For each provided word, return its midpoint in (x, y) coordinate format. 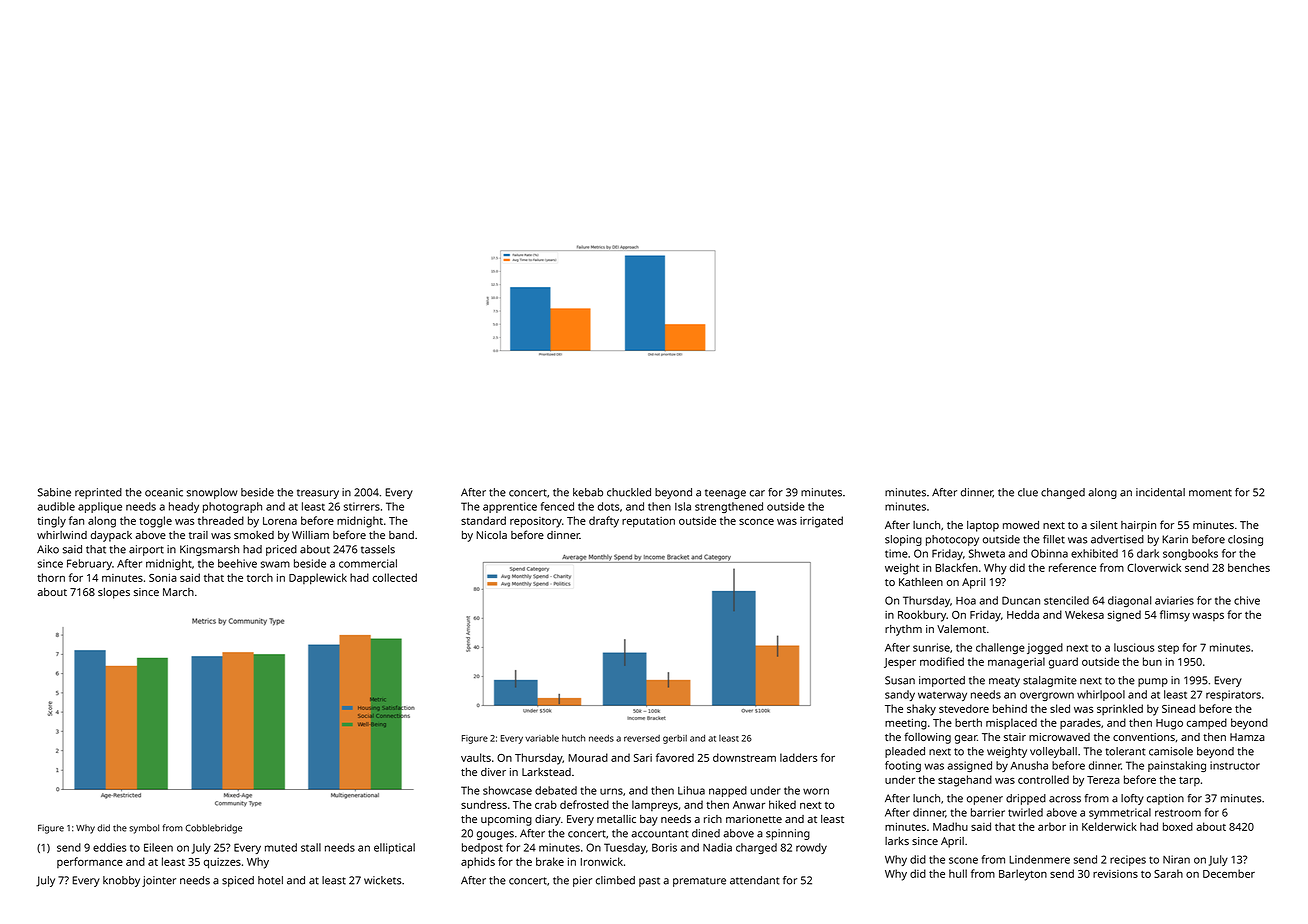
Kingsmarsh (209, 550)
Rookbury (922, 616)
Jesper (900, 663)
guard (1063, 663)
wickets (382, 880)
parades (1080, 723)
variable (542, 738)
